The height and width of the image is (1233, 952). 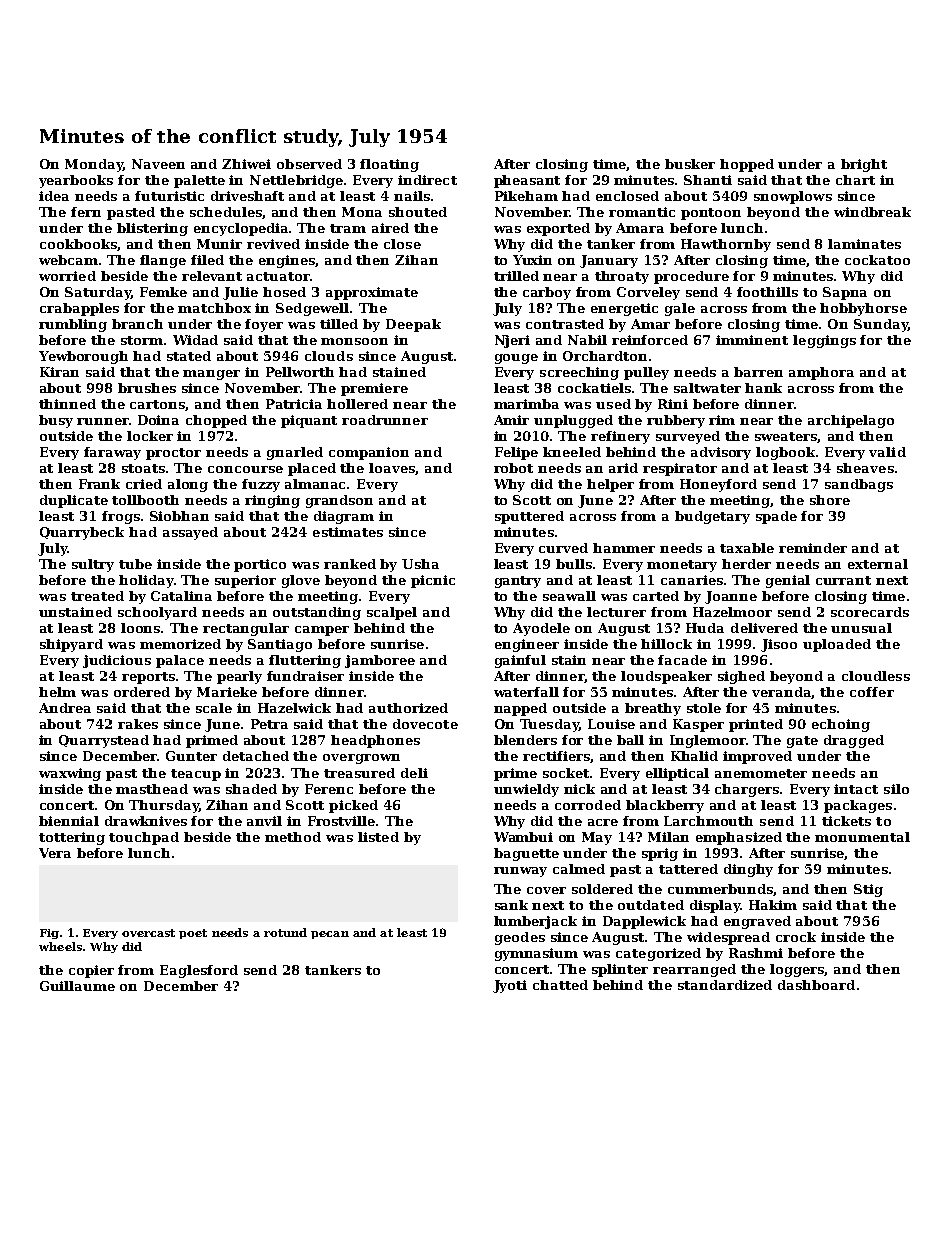 What do you see at coordinates (520, 938) in the image?
I see `geodes` at bounding box center [520, 938].
